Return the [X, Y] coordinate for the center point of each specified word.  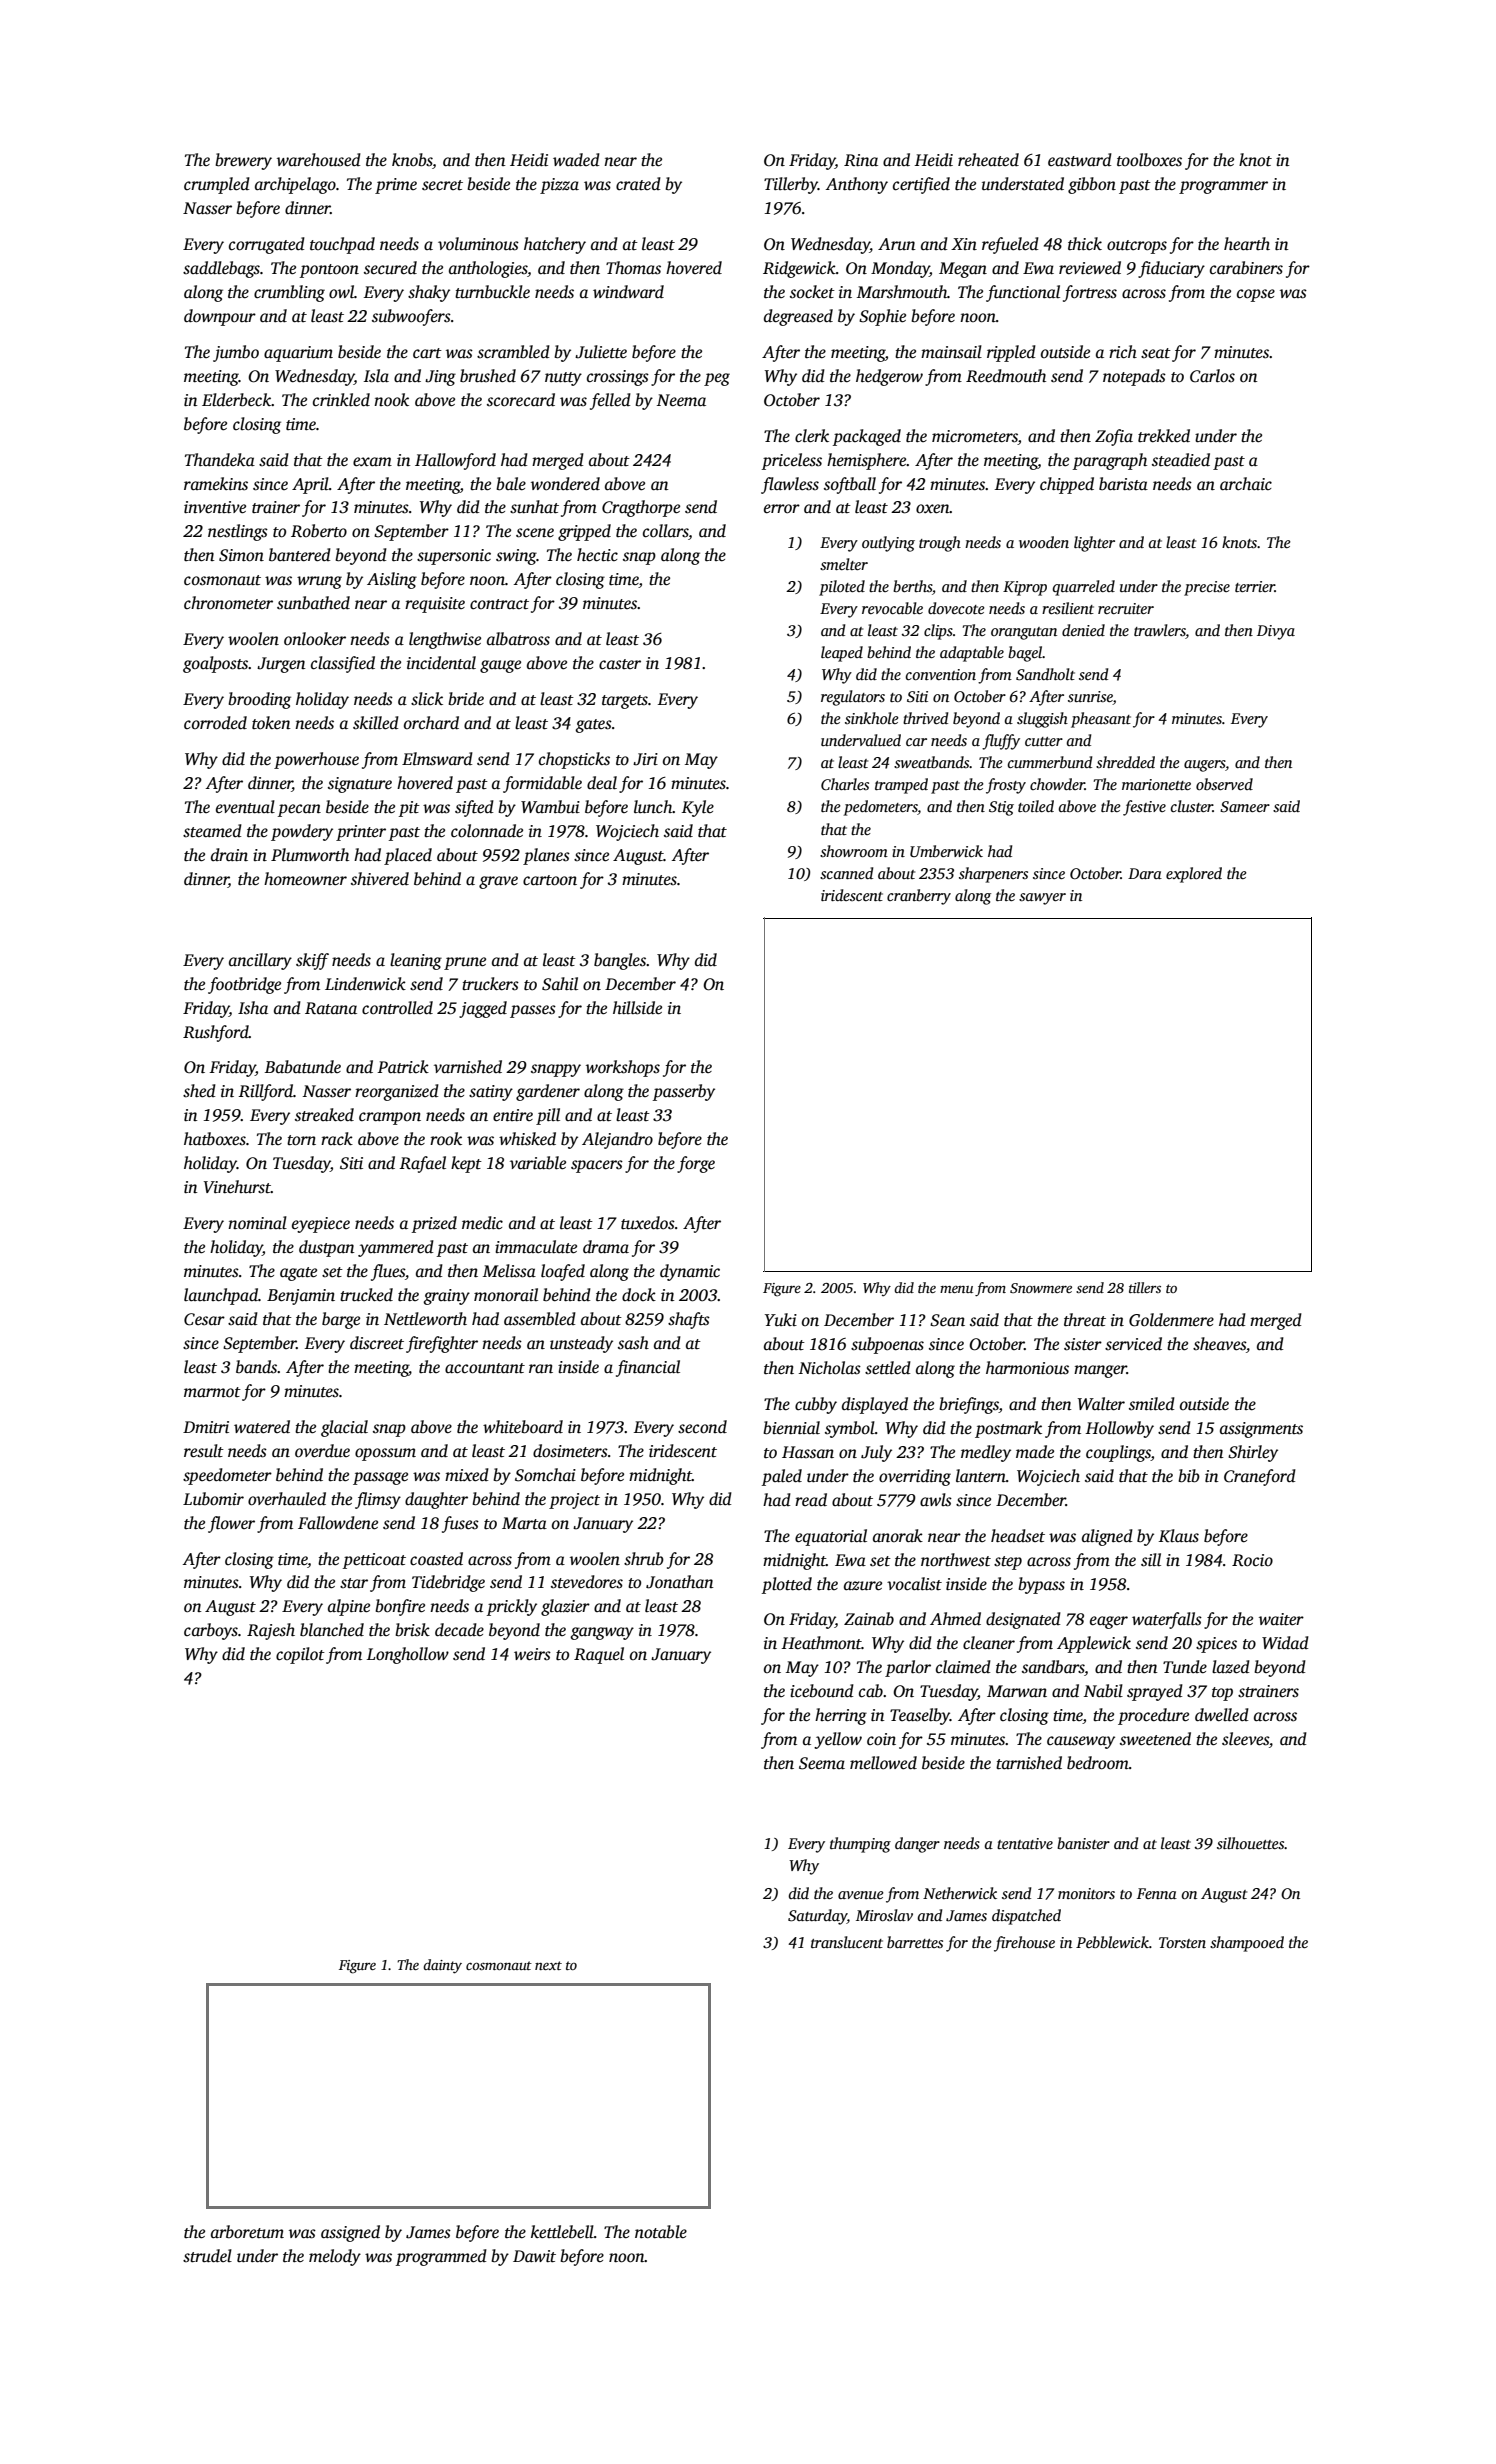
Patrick [403, 1066]
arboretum [247, 2232]
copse [1256, 295]
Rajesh [271, 1631]
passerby [684, 1092]
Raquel [599, 1655]
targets [625, 702]
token [271, 723]
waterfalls [1167, 1620]
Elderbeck [236, 400]
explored [1194, 875]
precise [1207, 588]
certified [921, 185]
